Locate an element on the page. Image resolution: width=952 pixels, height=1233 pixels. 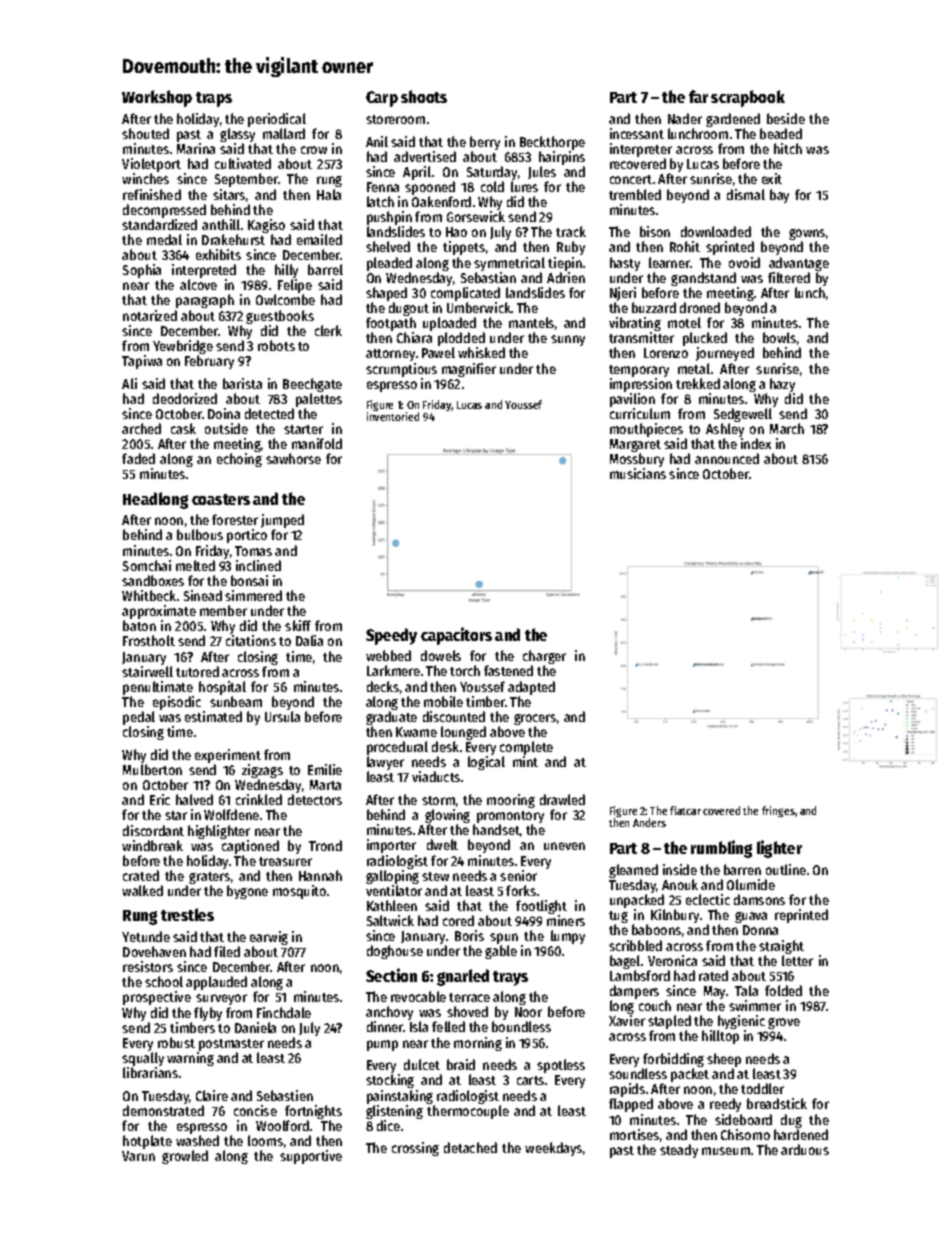
Hao is located at coordinates (456, 232).
